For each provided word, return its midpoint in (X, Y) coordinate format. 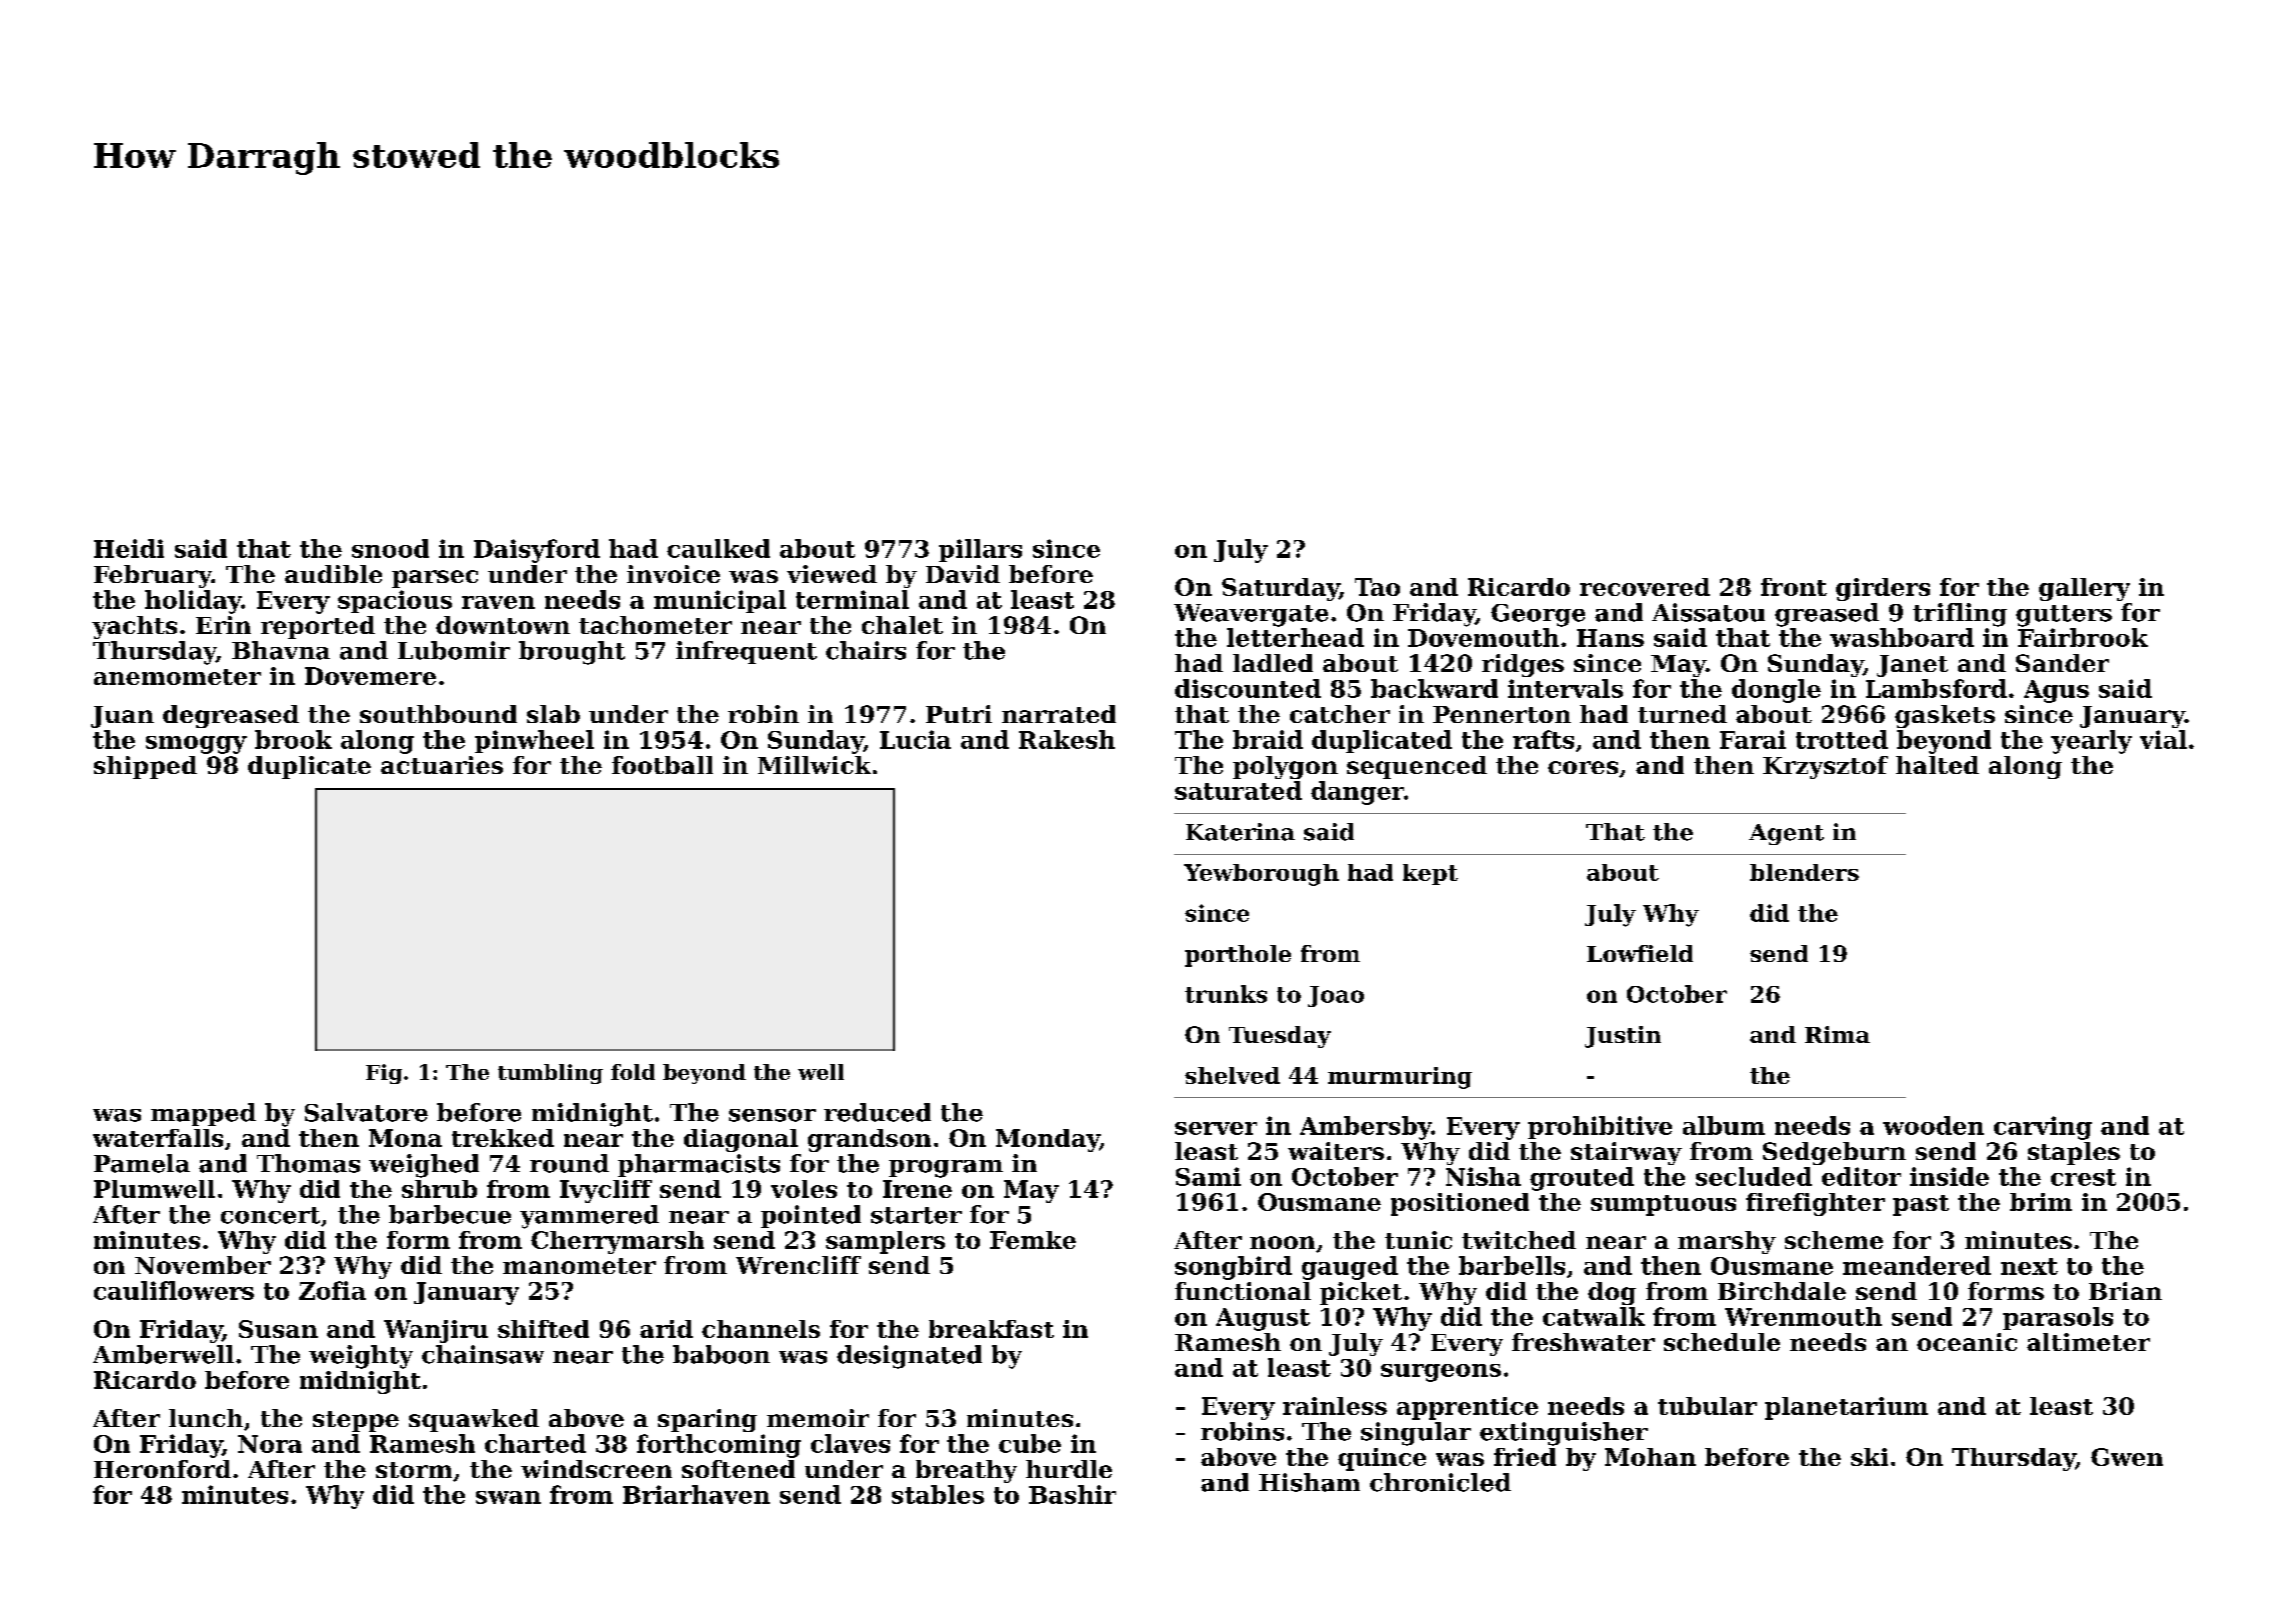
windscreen (596, 1469)
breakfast (991, 1329)
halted (1937, 765)
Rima (1837, 1034)
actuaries (442, 765)
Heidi (129, 548)
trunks (1226, 994)
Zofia (332, 1290)
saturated (1238, 790)
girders (1883, 589)
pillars (980, 550)
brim (2041, 1202)
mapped (203, 1114)
